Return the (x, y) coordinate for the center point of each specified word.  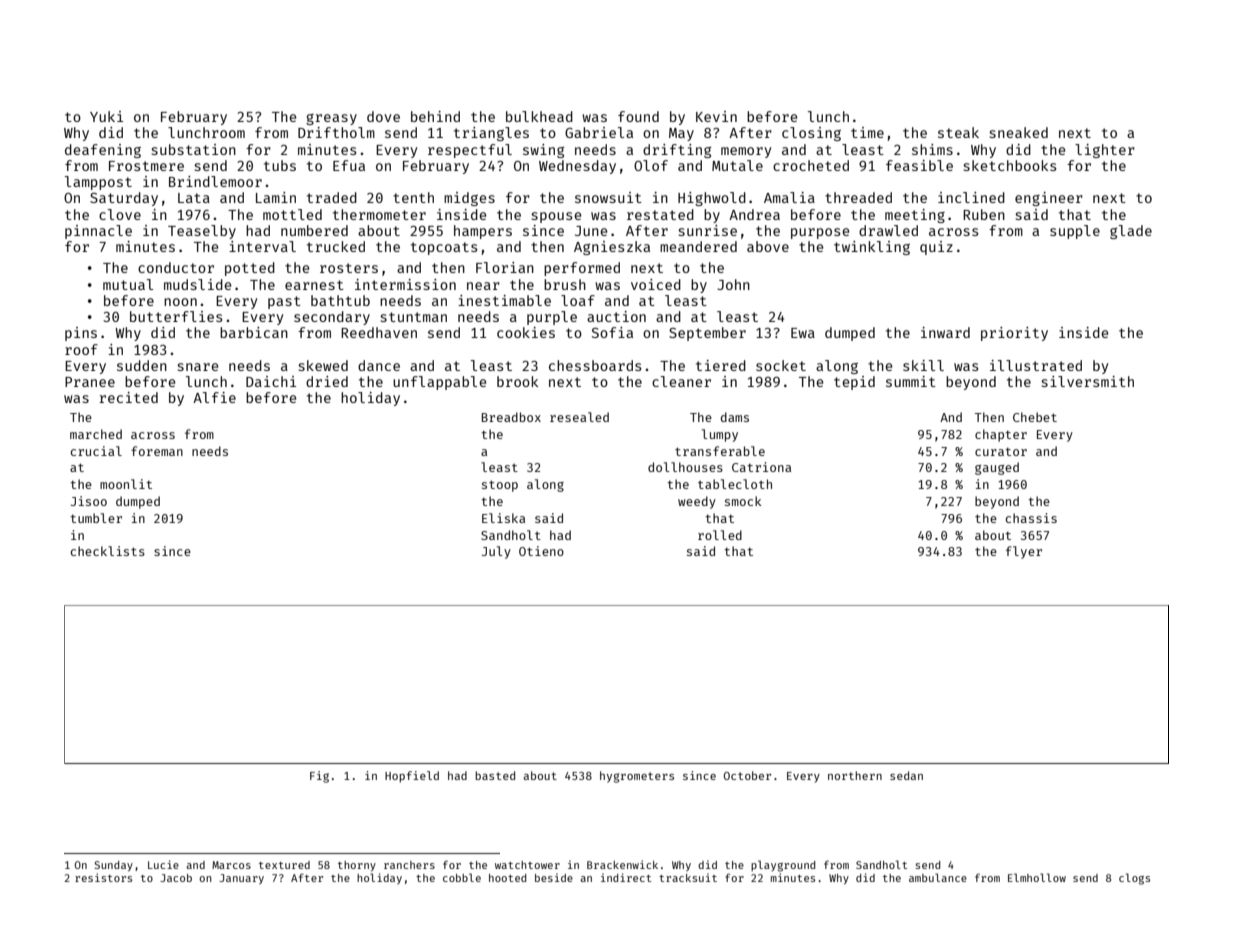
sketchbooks (1010, 165)
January (241, 879)
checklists (107, 551)
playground (783, 866)
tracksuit (688, 877)
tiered (721, 365)
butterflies (176, 316)
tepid (854, 383)
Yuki (106, 116)
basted (495, 775)
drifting (677, 151)
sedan (906, 775)
